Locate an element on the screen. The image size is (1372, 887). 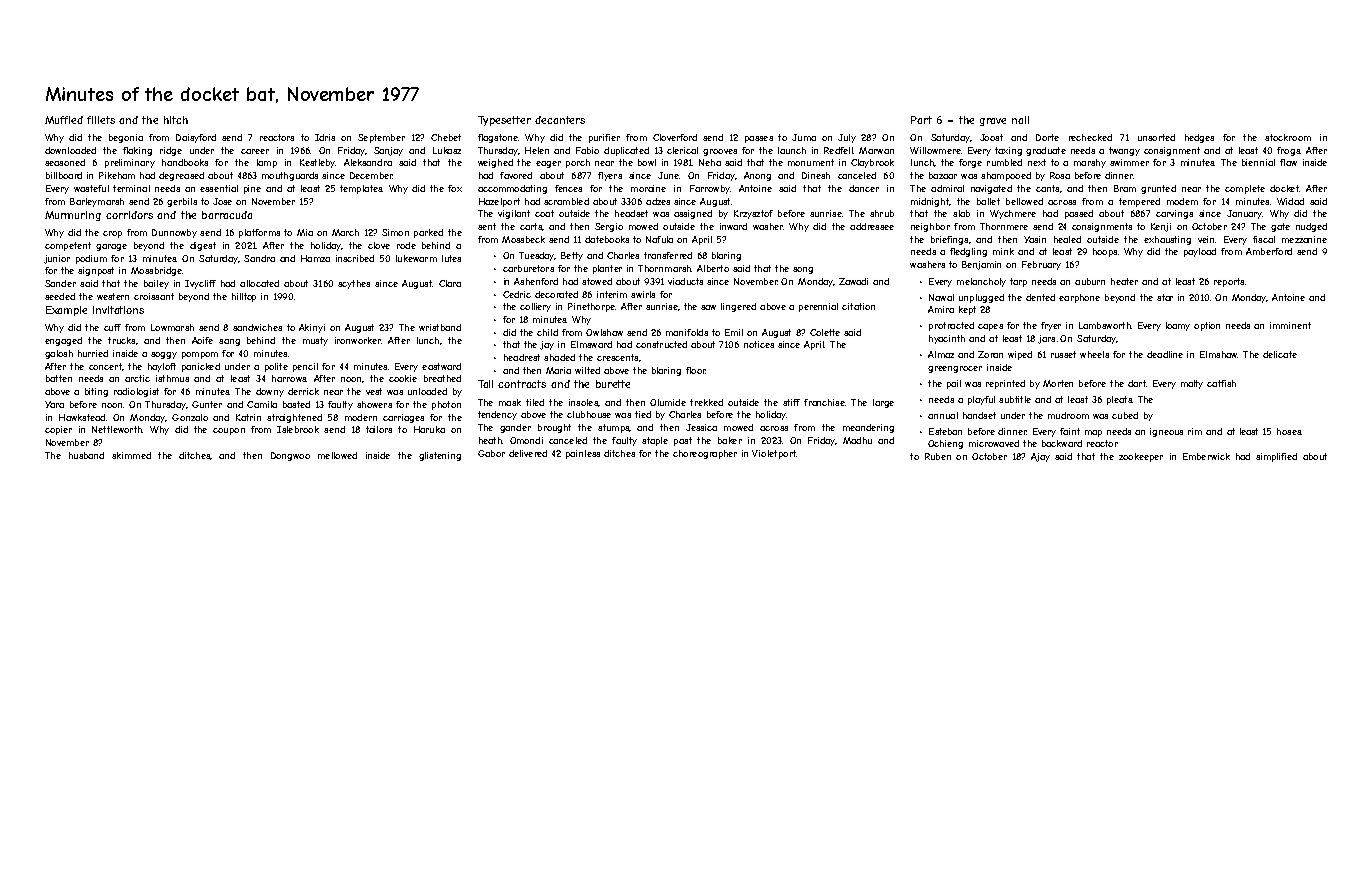
Hazelport is located at coordinates (499, 202).
